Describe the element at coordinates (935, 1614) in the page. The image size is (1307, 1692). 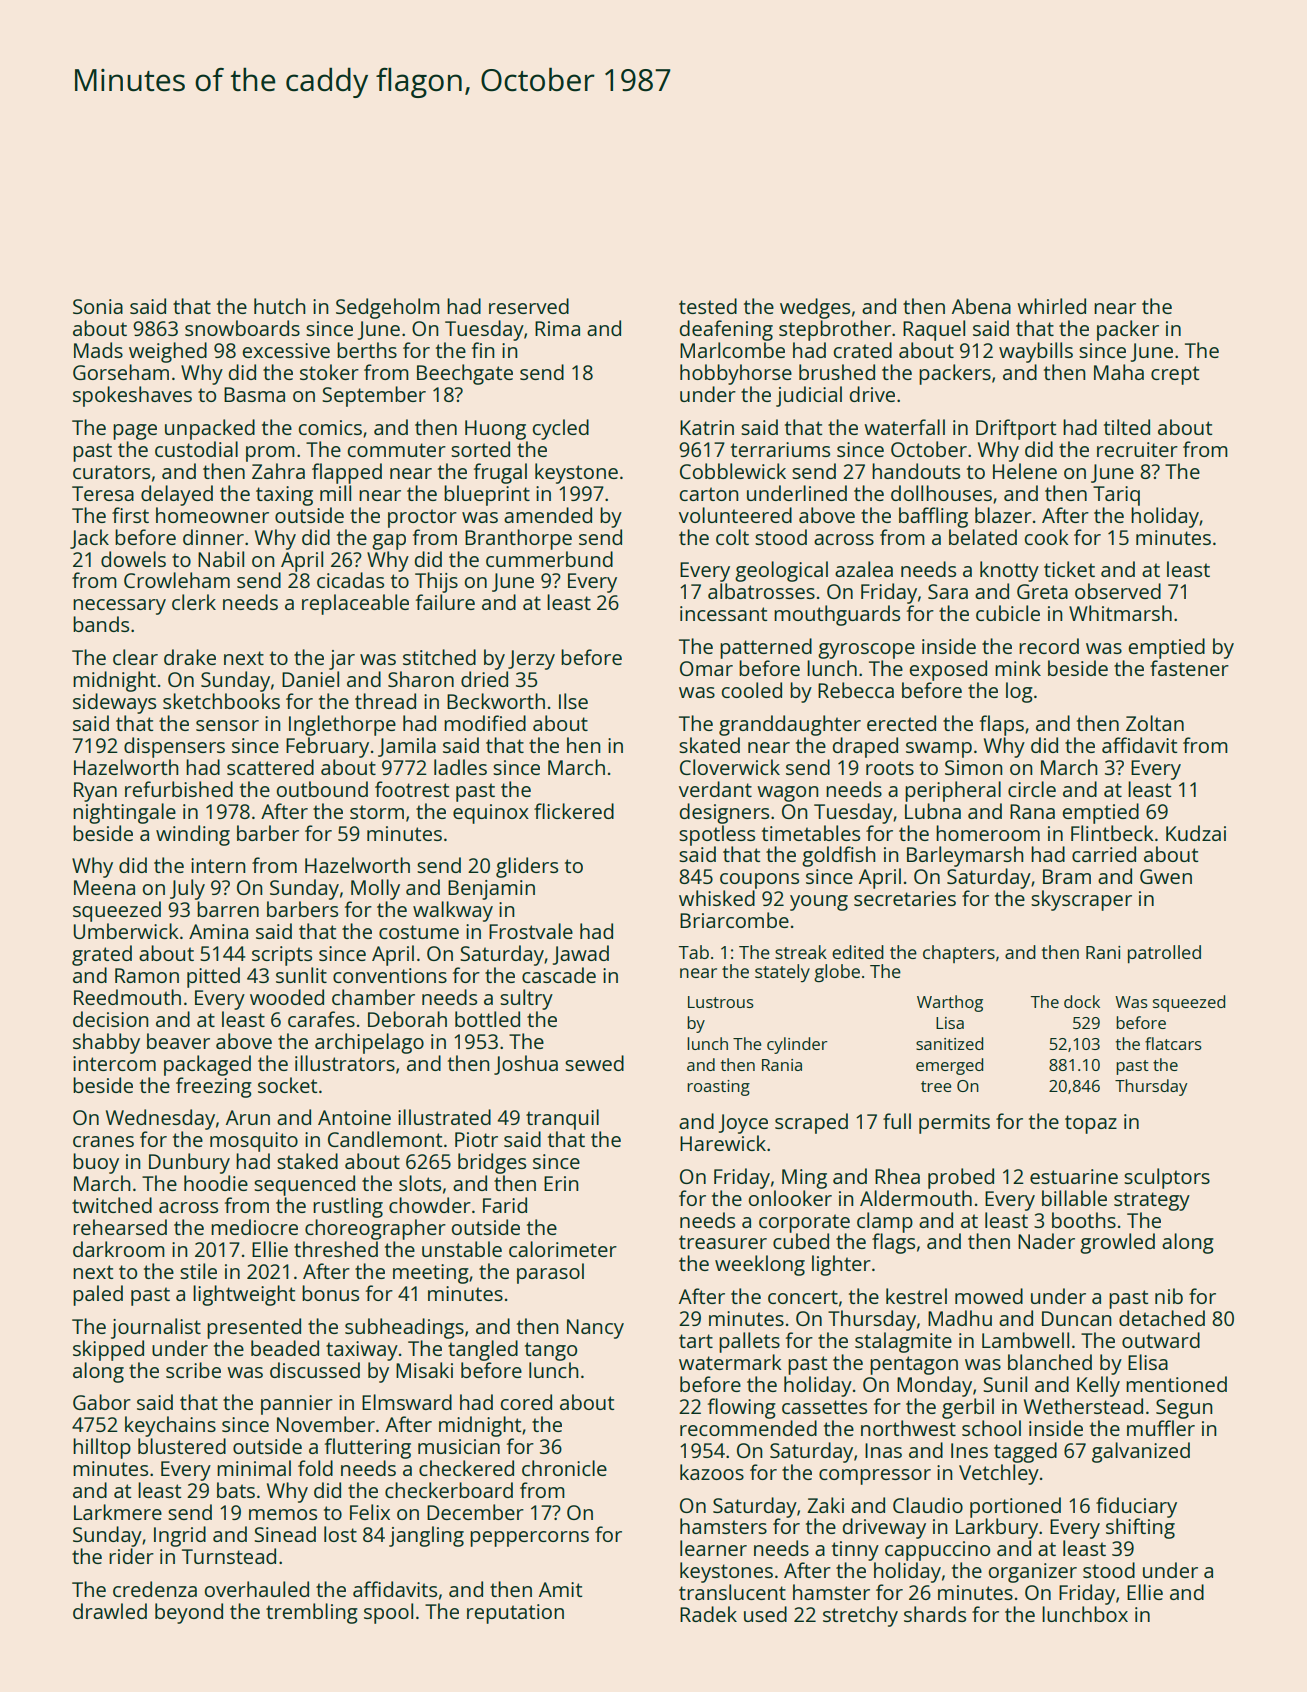
I see `shards` at that location.
